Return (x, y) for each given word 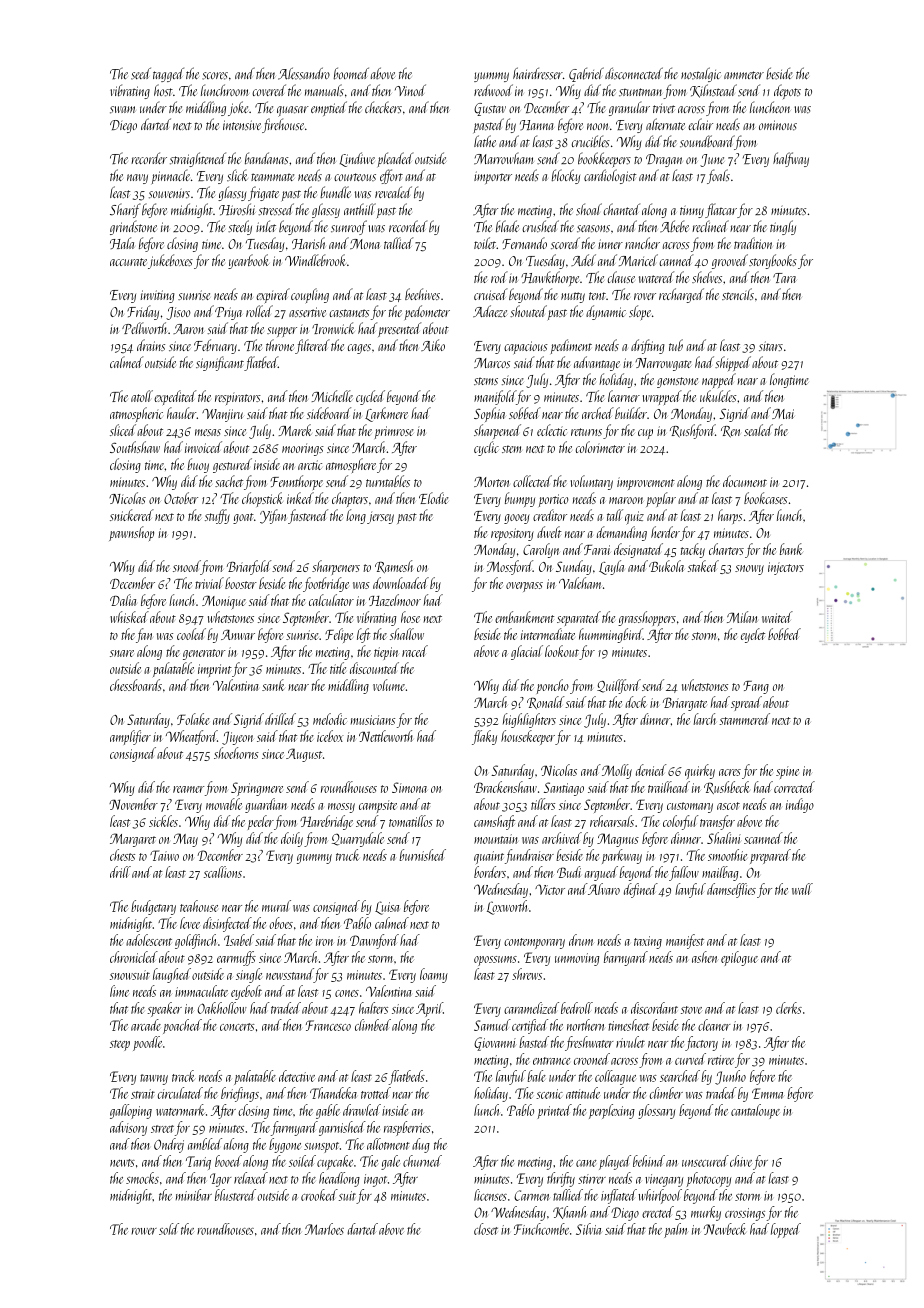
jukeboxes (170, 261)
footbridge (326, 584)
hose (410, 617)
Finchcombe (541, 1229)
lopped (786, 1230)
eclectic (552, 430)
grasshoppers (647, 618)
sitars (771, 346)
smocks (142, 1178)
